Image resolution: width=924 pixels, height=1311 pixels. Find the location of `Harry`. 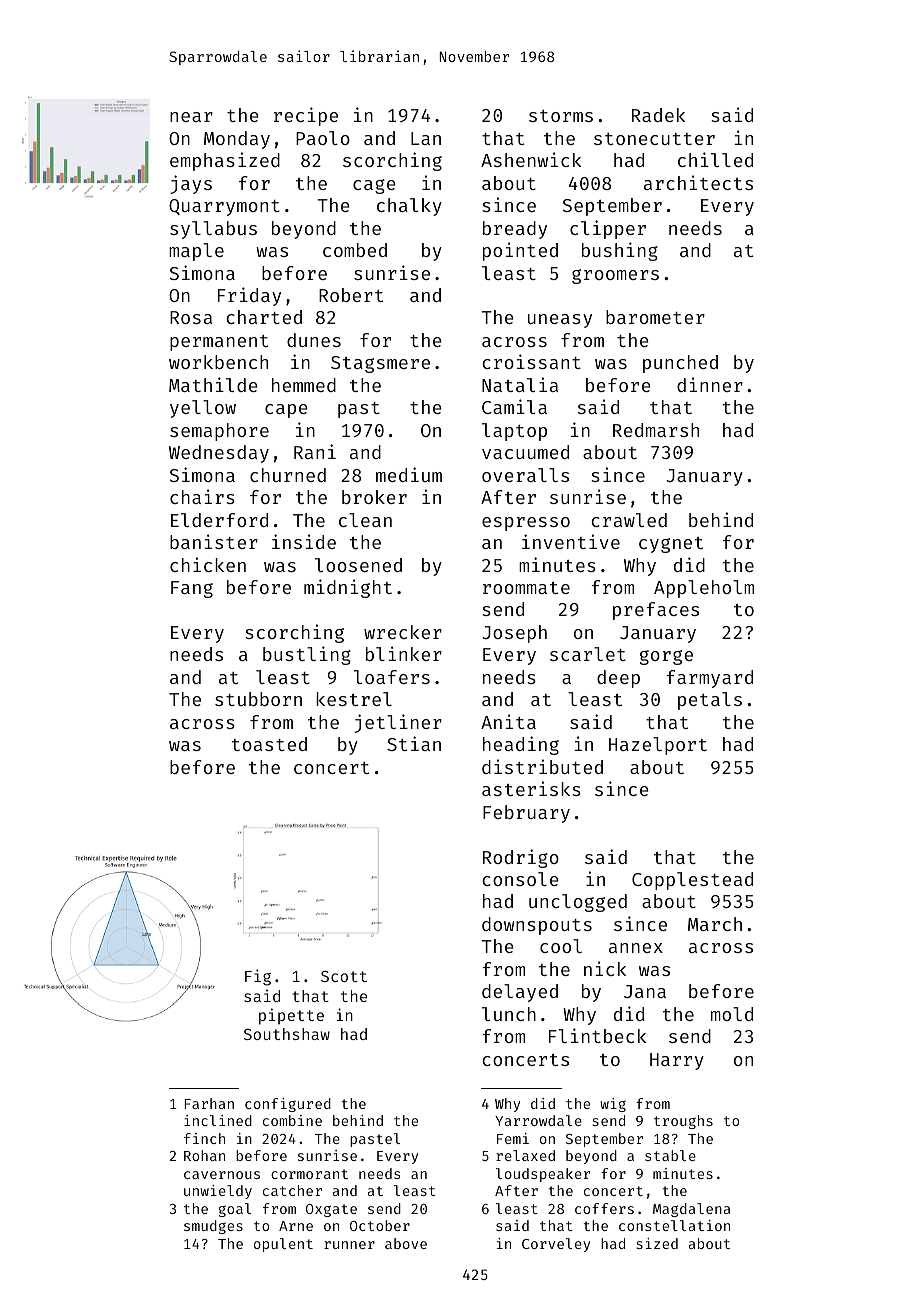

Harry is located at coordinates (677, 1061).
